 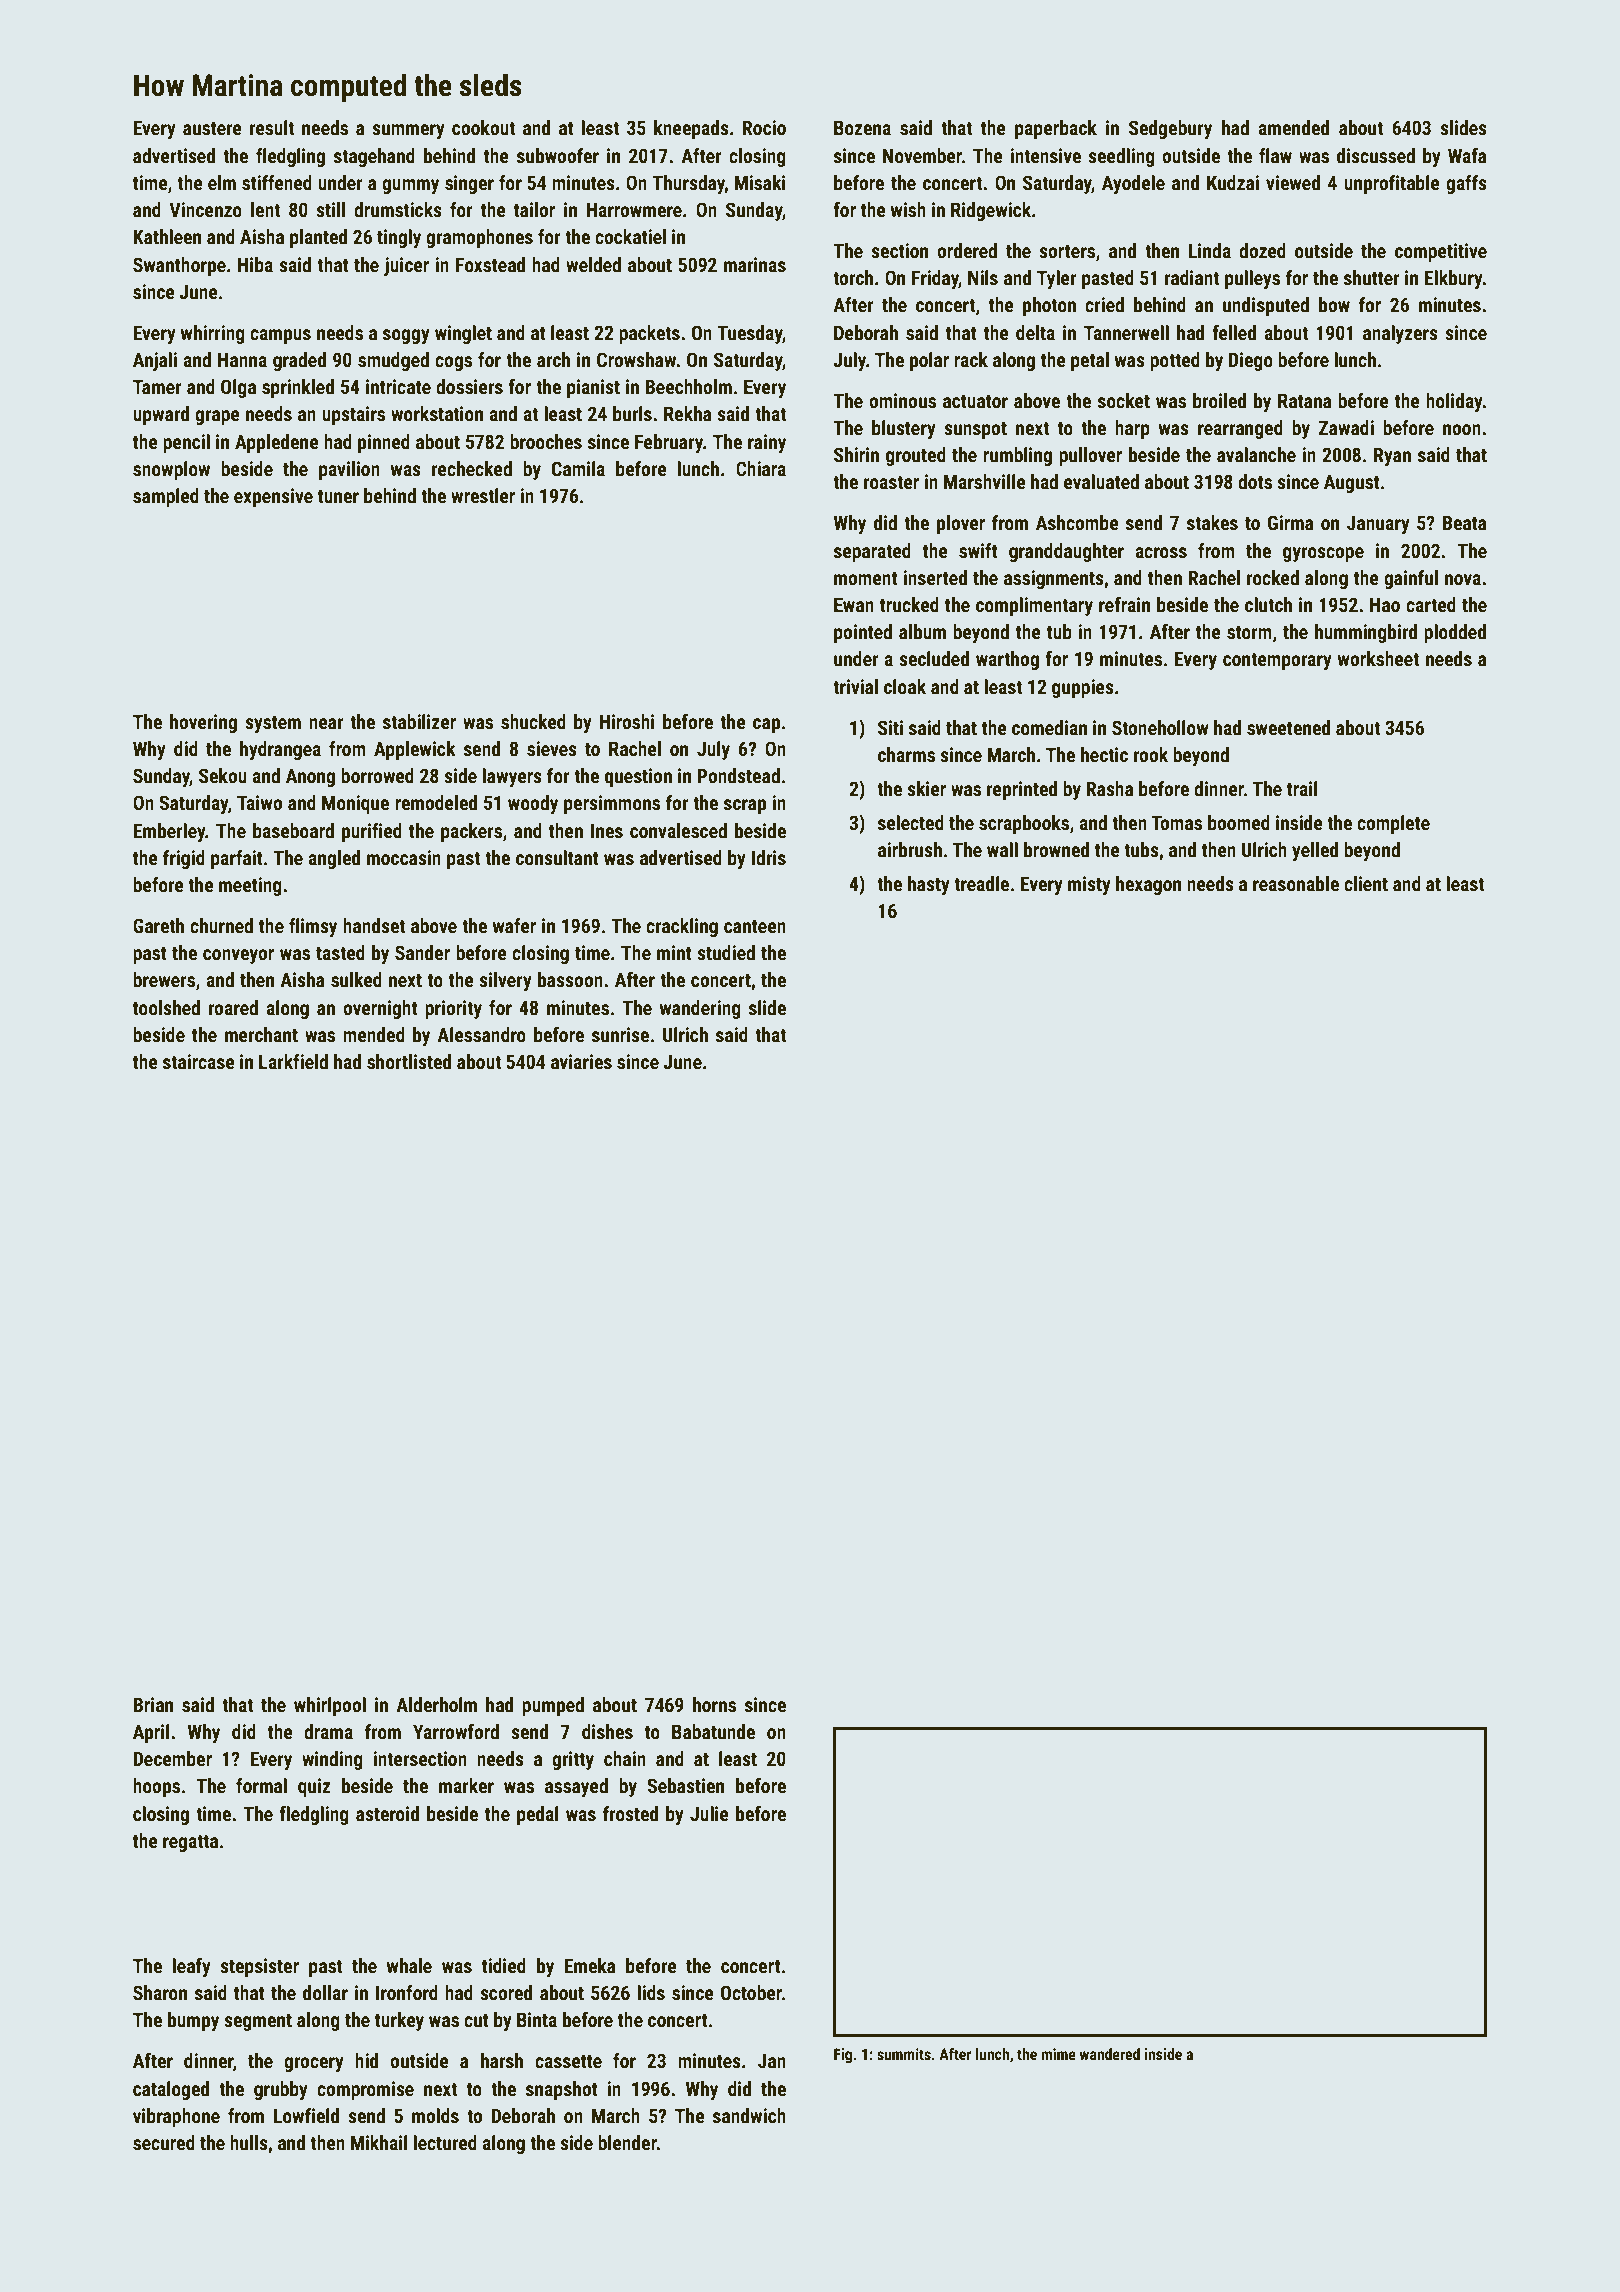 What do you see at coordinates (749, 2115) in the image?
I see `sandwich` at bounding box center [749, 2115].
